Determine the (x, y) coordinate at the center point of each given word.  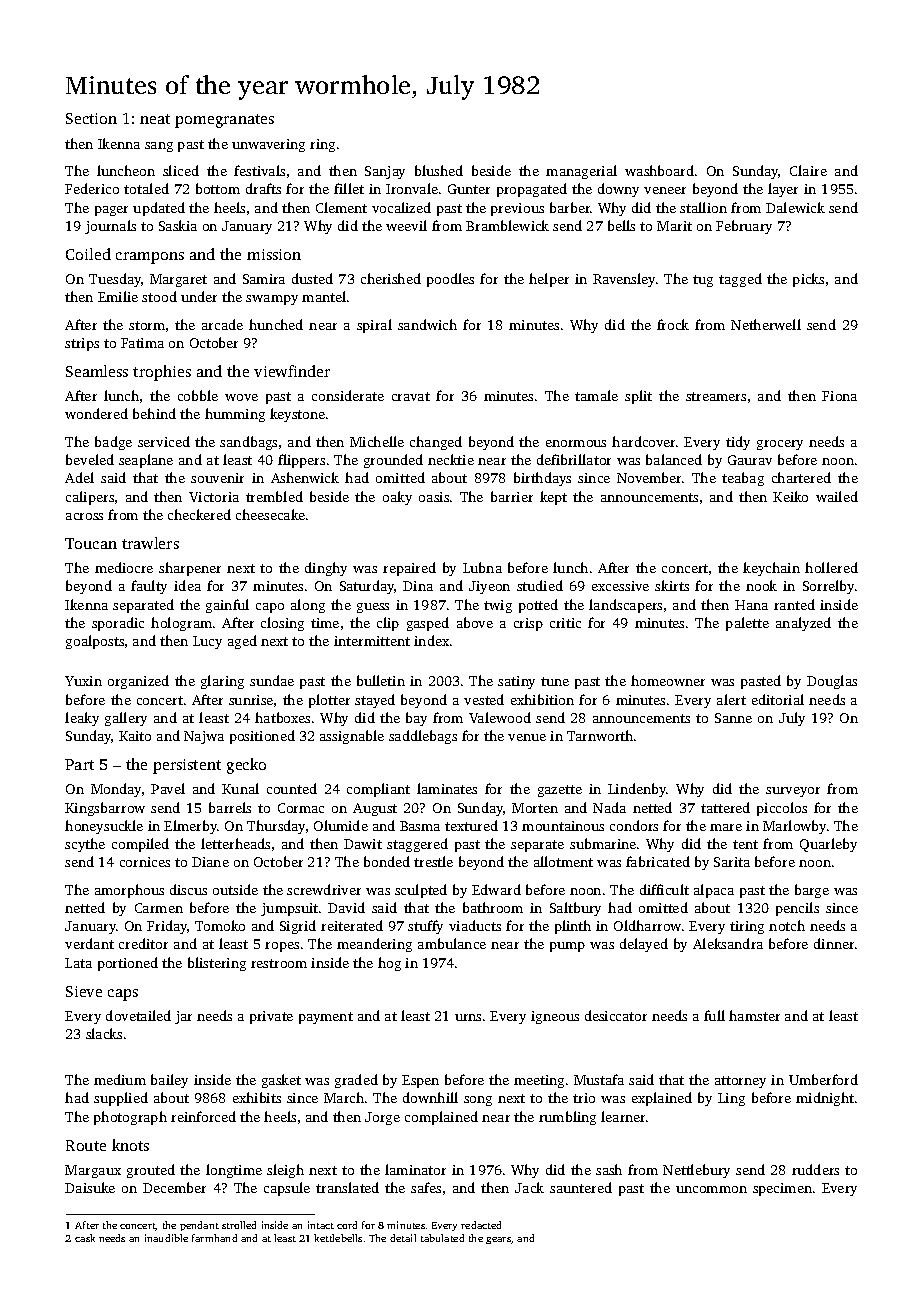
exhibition (542, 699)
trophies (162, 373)
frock (673, 324)
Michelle (377, 441)
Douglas (832, 682)
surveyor (793, 792)
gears (498, 1240)
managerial (581, 172)
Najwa (204, 737)
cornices (145, 862)
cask (85, 1238)
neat (155, 119)
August (375, 809)
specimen (782, 1189)
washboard (659, 170)
